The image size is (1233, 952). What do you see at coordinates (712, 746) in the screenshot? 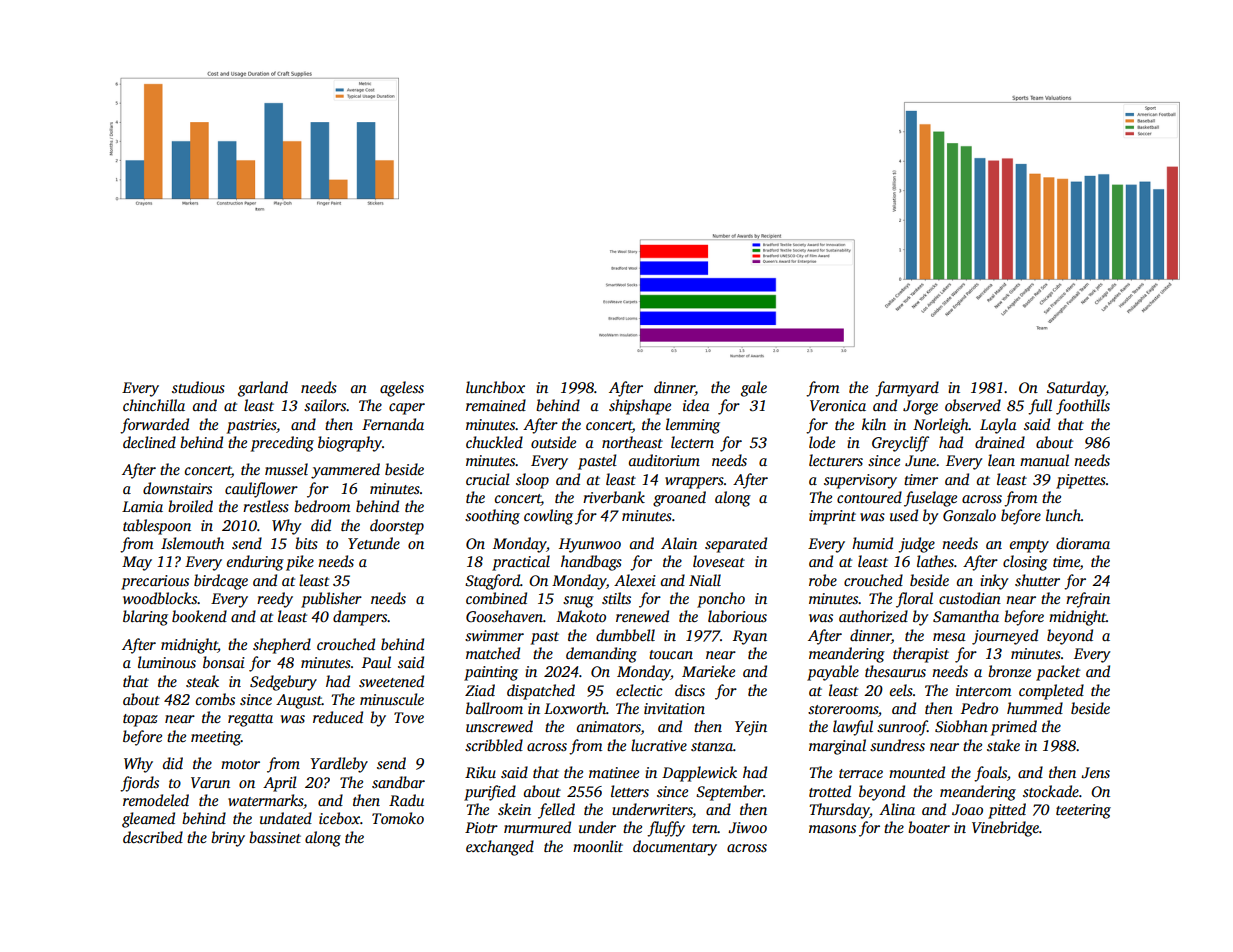
I see `stanza` at bounding box center [712, 746].
